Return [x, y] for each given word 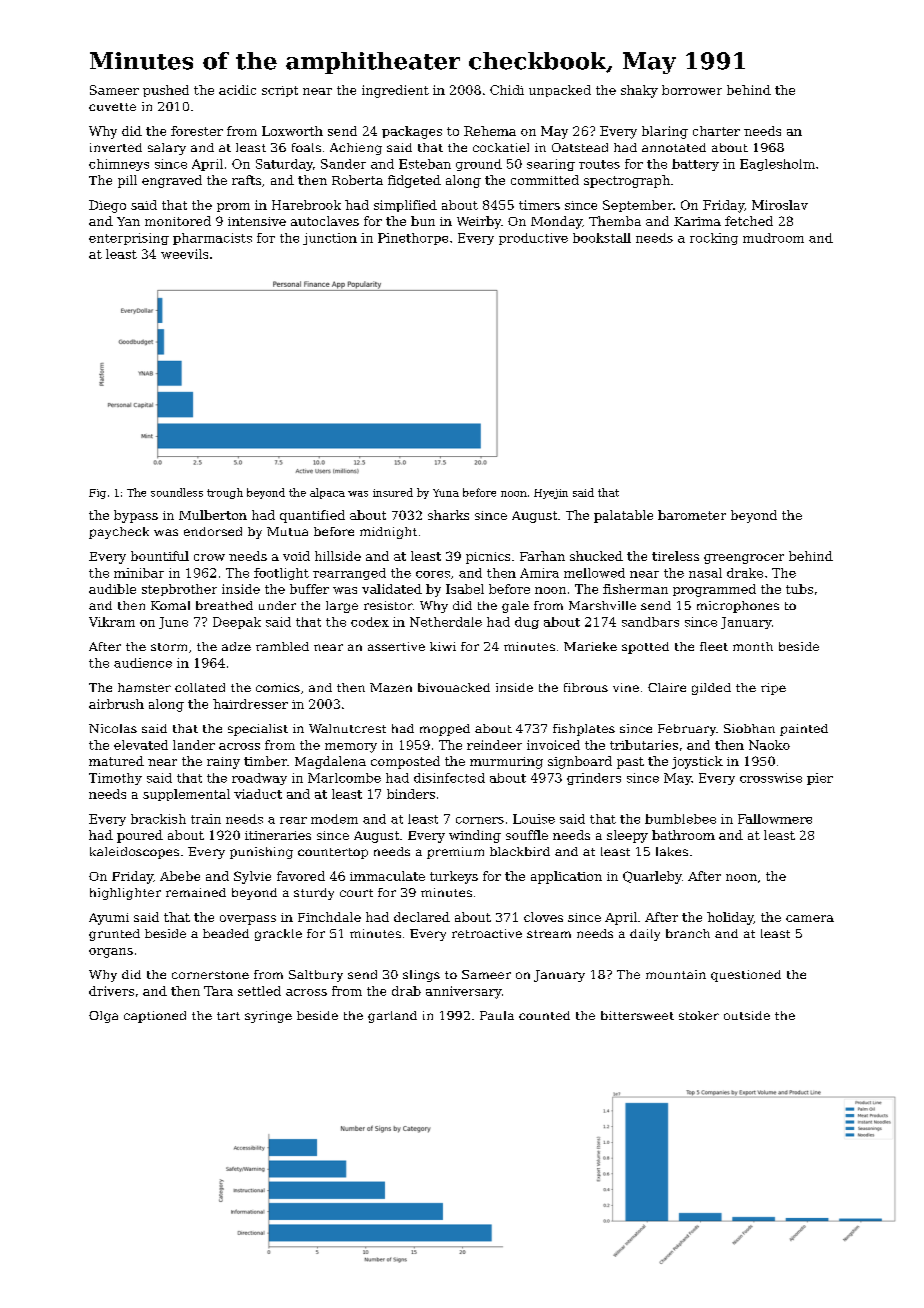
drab [406, 991]
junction [330, 239]
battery [695, 165]
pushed [166, 91]
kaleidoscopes [134, 853]
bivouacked [454, 687]
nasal [705, 573]
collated [200, 687]
